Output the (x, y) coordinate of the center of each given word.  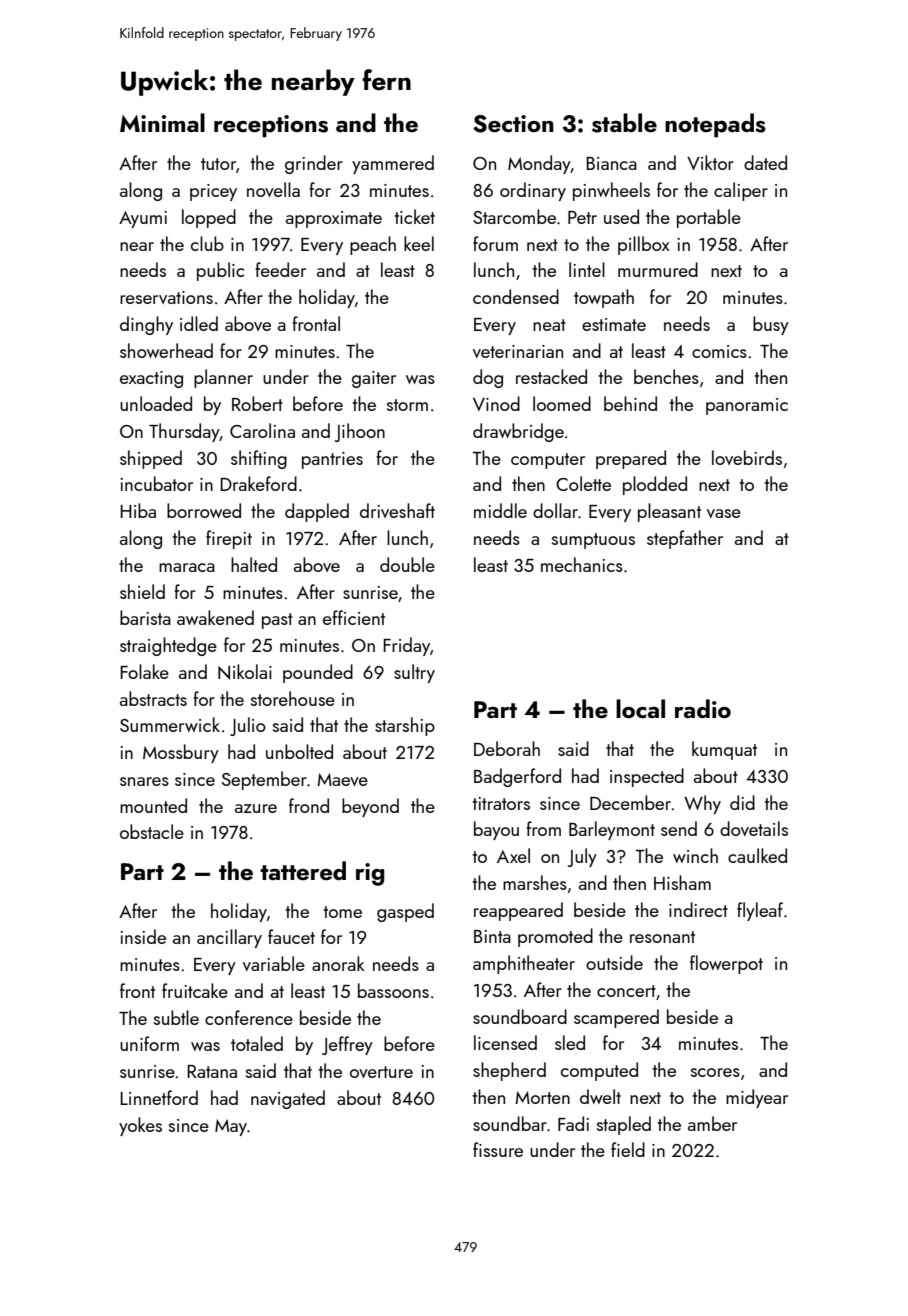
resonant (662, 937)
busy (771, 325)
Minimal (162, 122)
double (407, 564)
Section (513, 124)
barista (145, 617)
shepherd (509, 1071)
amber (712, 1123)
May (231, 1127)
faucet (291, 936)
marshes (535, 882)
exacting (151, 379)
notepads (715, 125)
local (640, 708)
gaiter (374, 379)
